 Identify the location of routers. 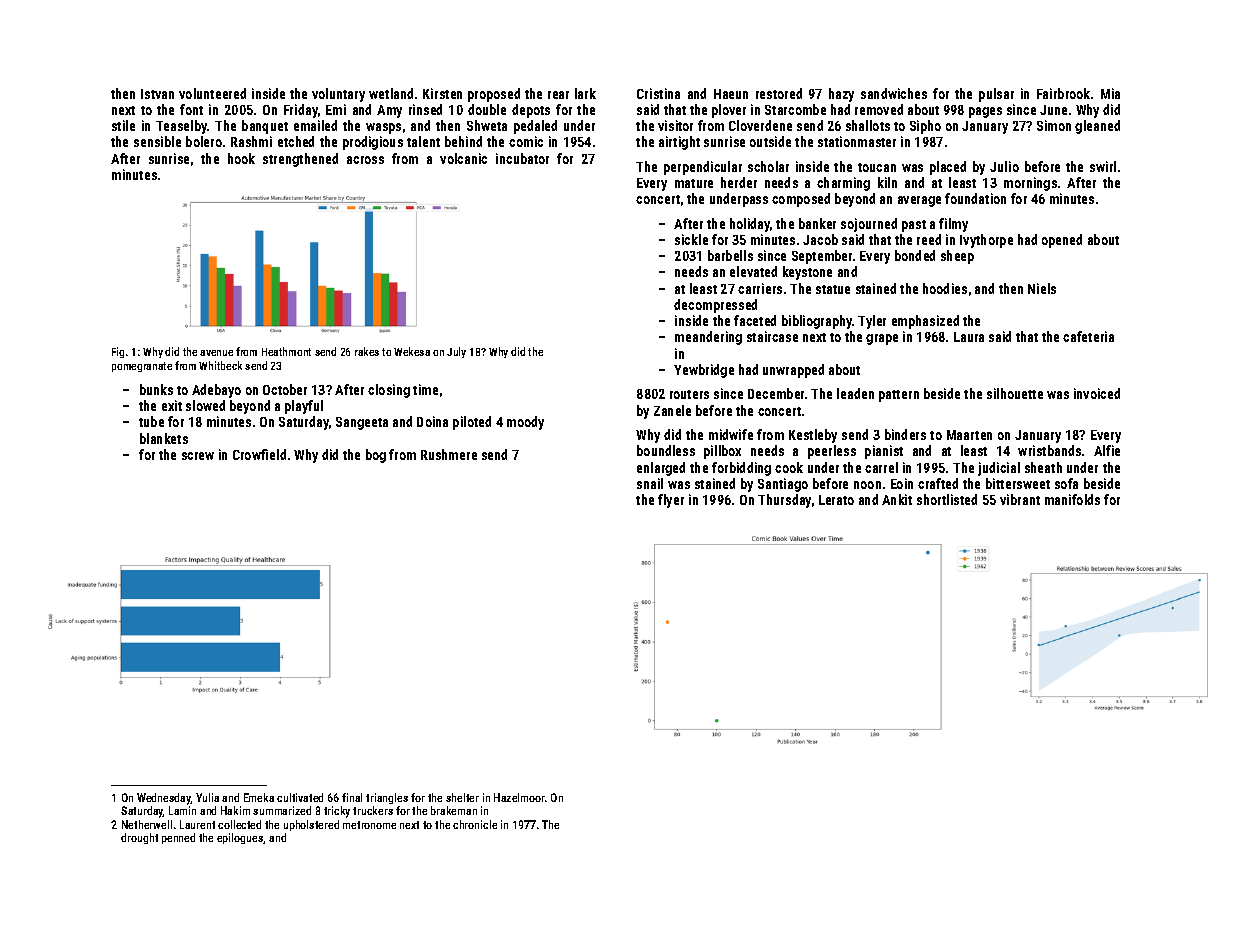
(689, 394).
